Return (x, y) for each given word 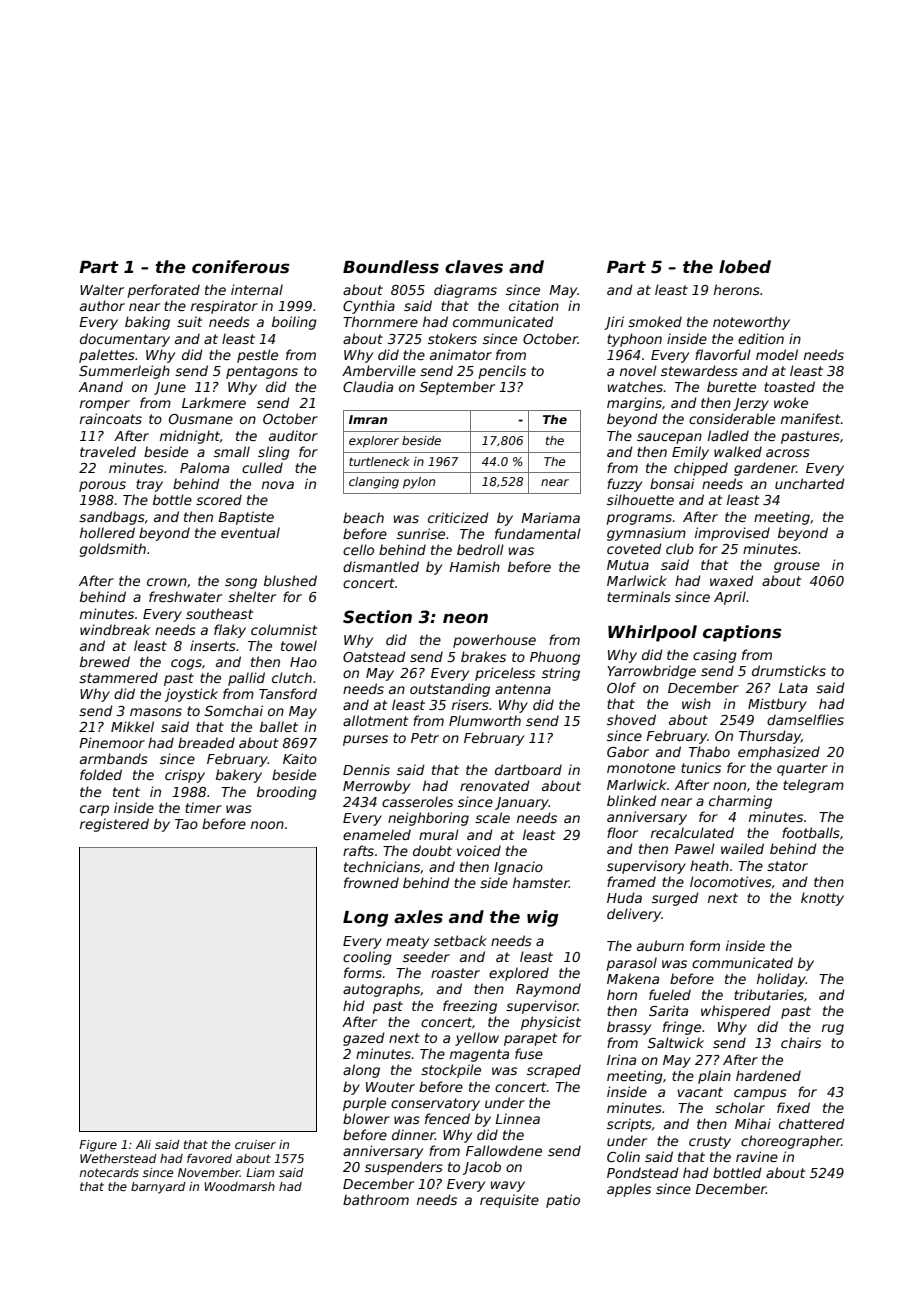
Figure (98, 1146)
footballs (811, 832)
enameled (377, 834)
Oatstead (374, 656)
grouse (797, 567)
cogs (186, 664)
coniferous (241, 267)
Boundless (391, 267)
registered (114, 825)
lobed (745, 267)
